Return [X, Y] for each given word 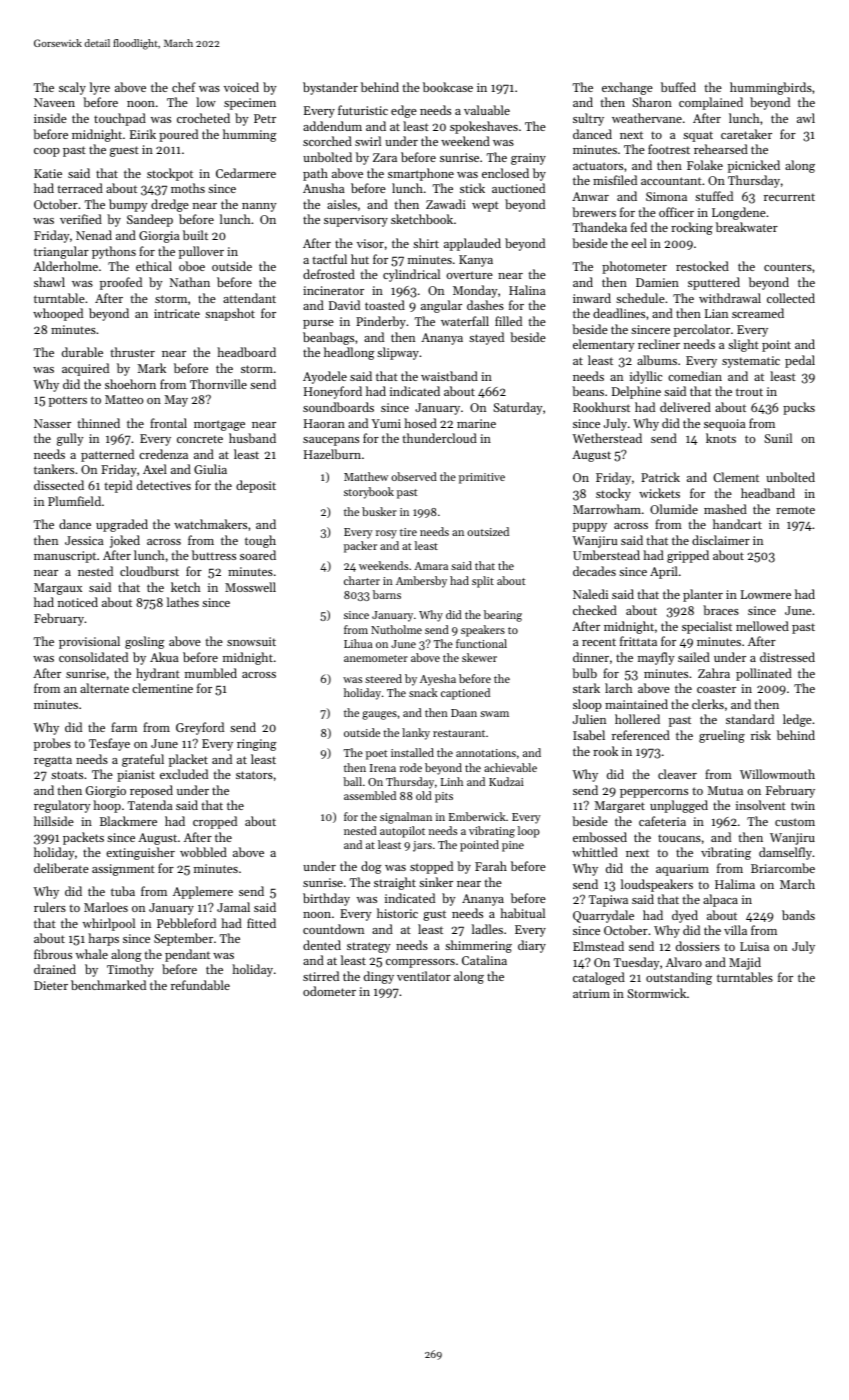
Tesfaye [109, 744]
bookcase [448, 87]
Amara [431, 566]
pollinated [764, 674]
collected [791, 298]
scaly [72, 88]
